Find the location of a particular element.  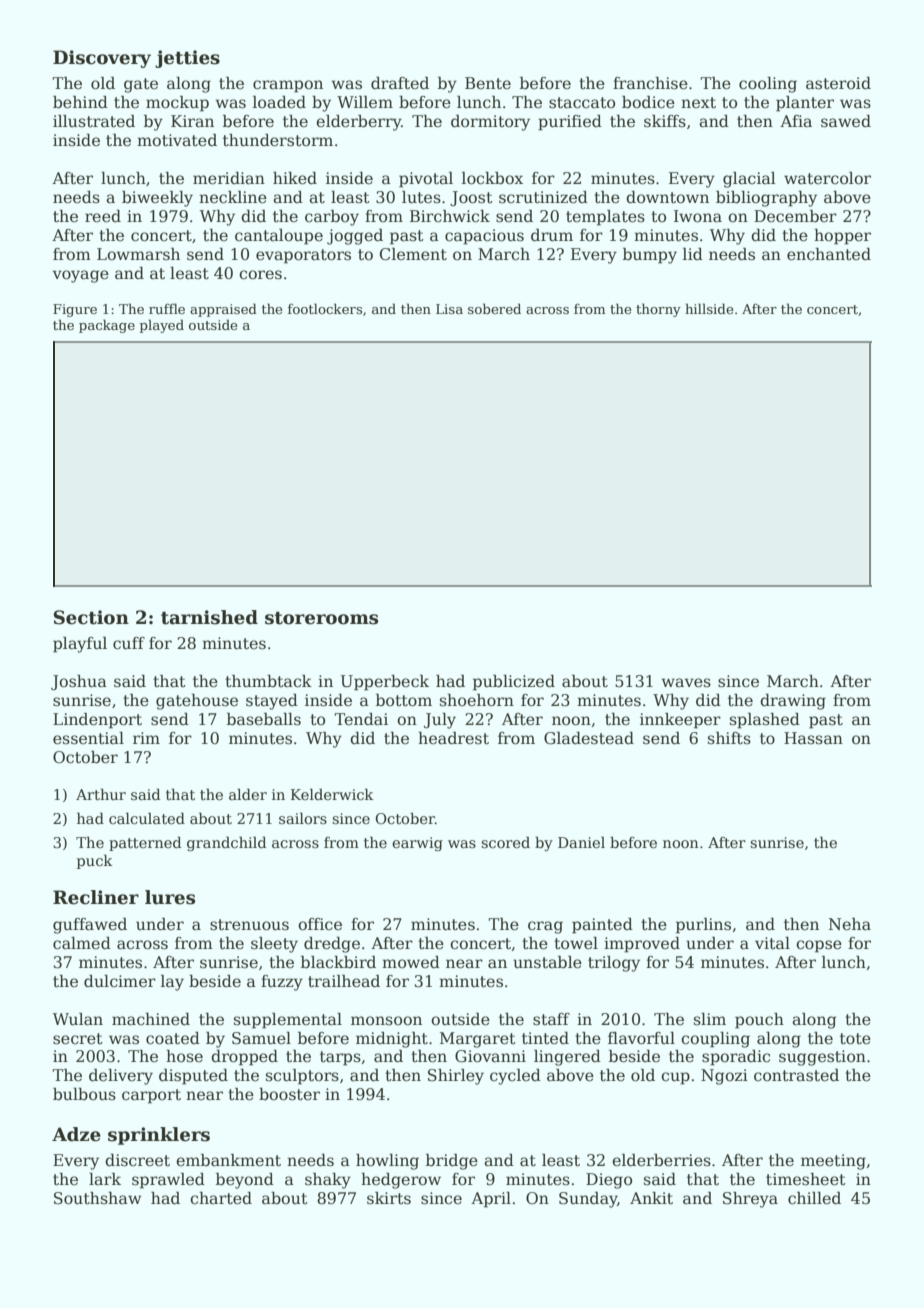

staccato is located at coordinates (582, 103).
